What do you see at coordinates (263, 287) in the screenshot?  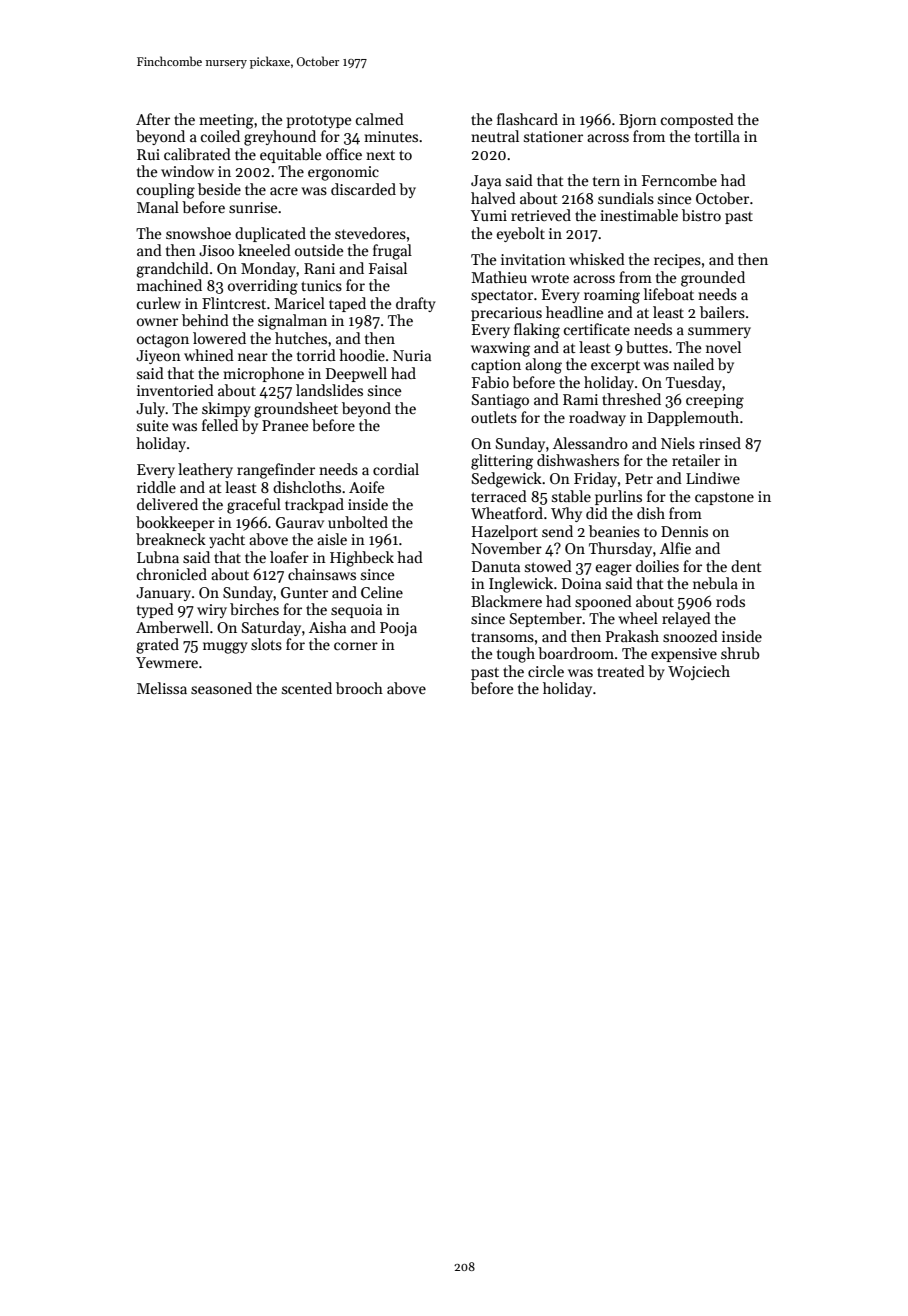 I see `overriding` at bounding box center [263, 287].
